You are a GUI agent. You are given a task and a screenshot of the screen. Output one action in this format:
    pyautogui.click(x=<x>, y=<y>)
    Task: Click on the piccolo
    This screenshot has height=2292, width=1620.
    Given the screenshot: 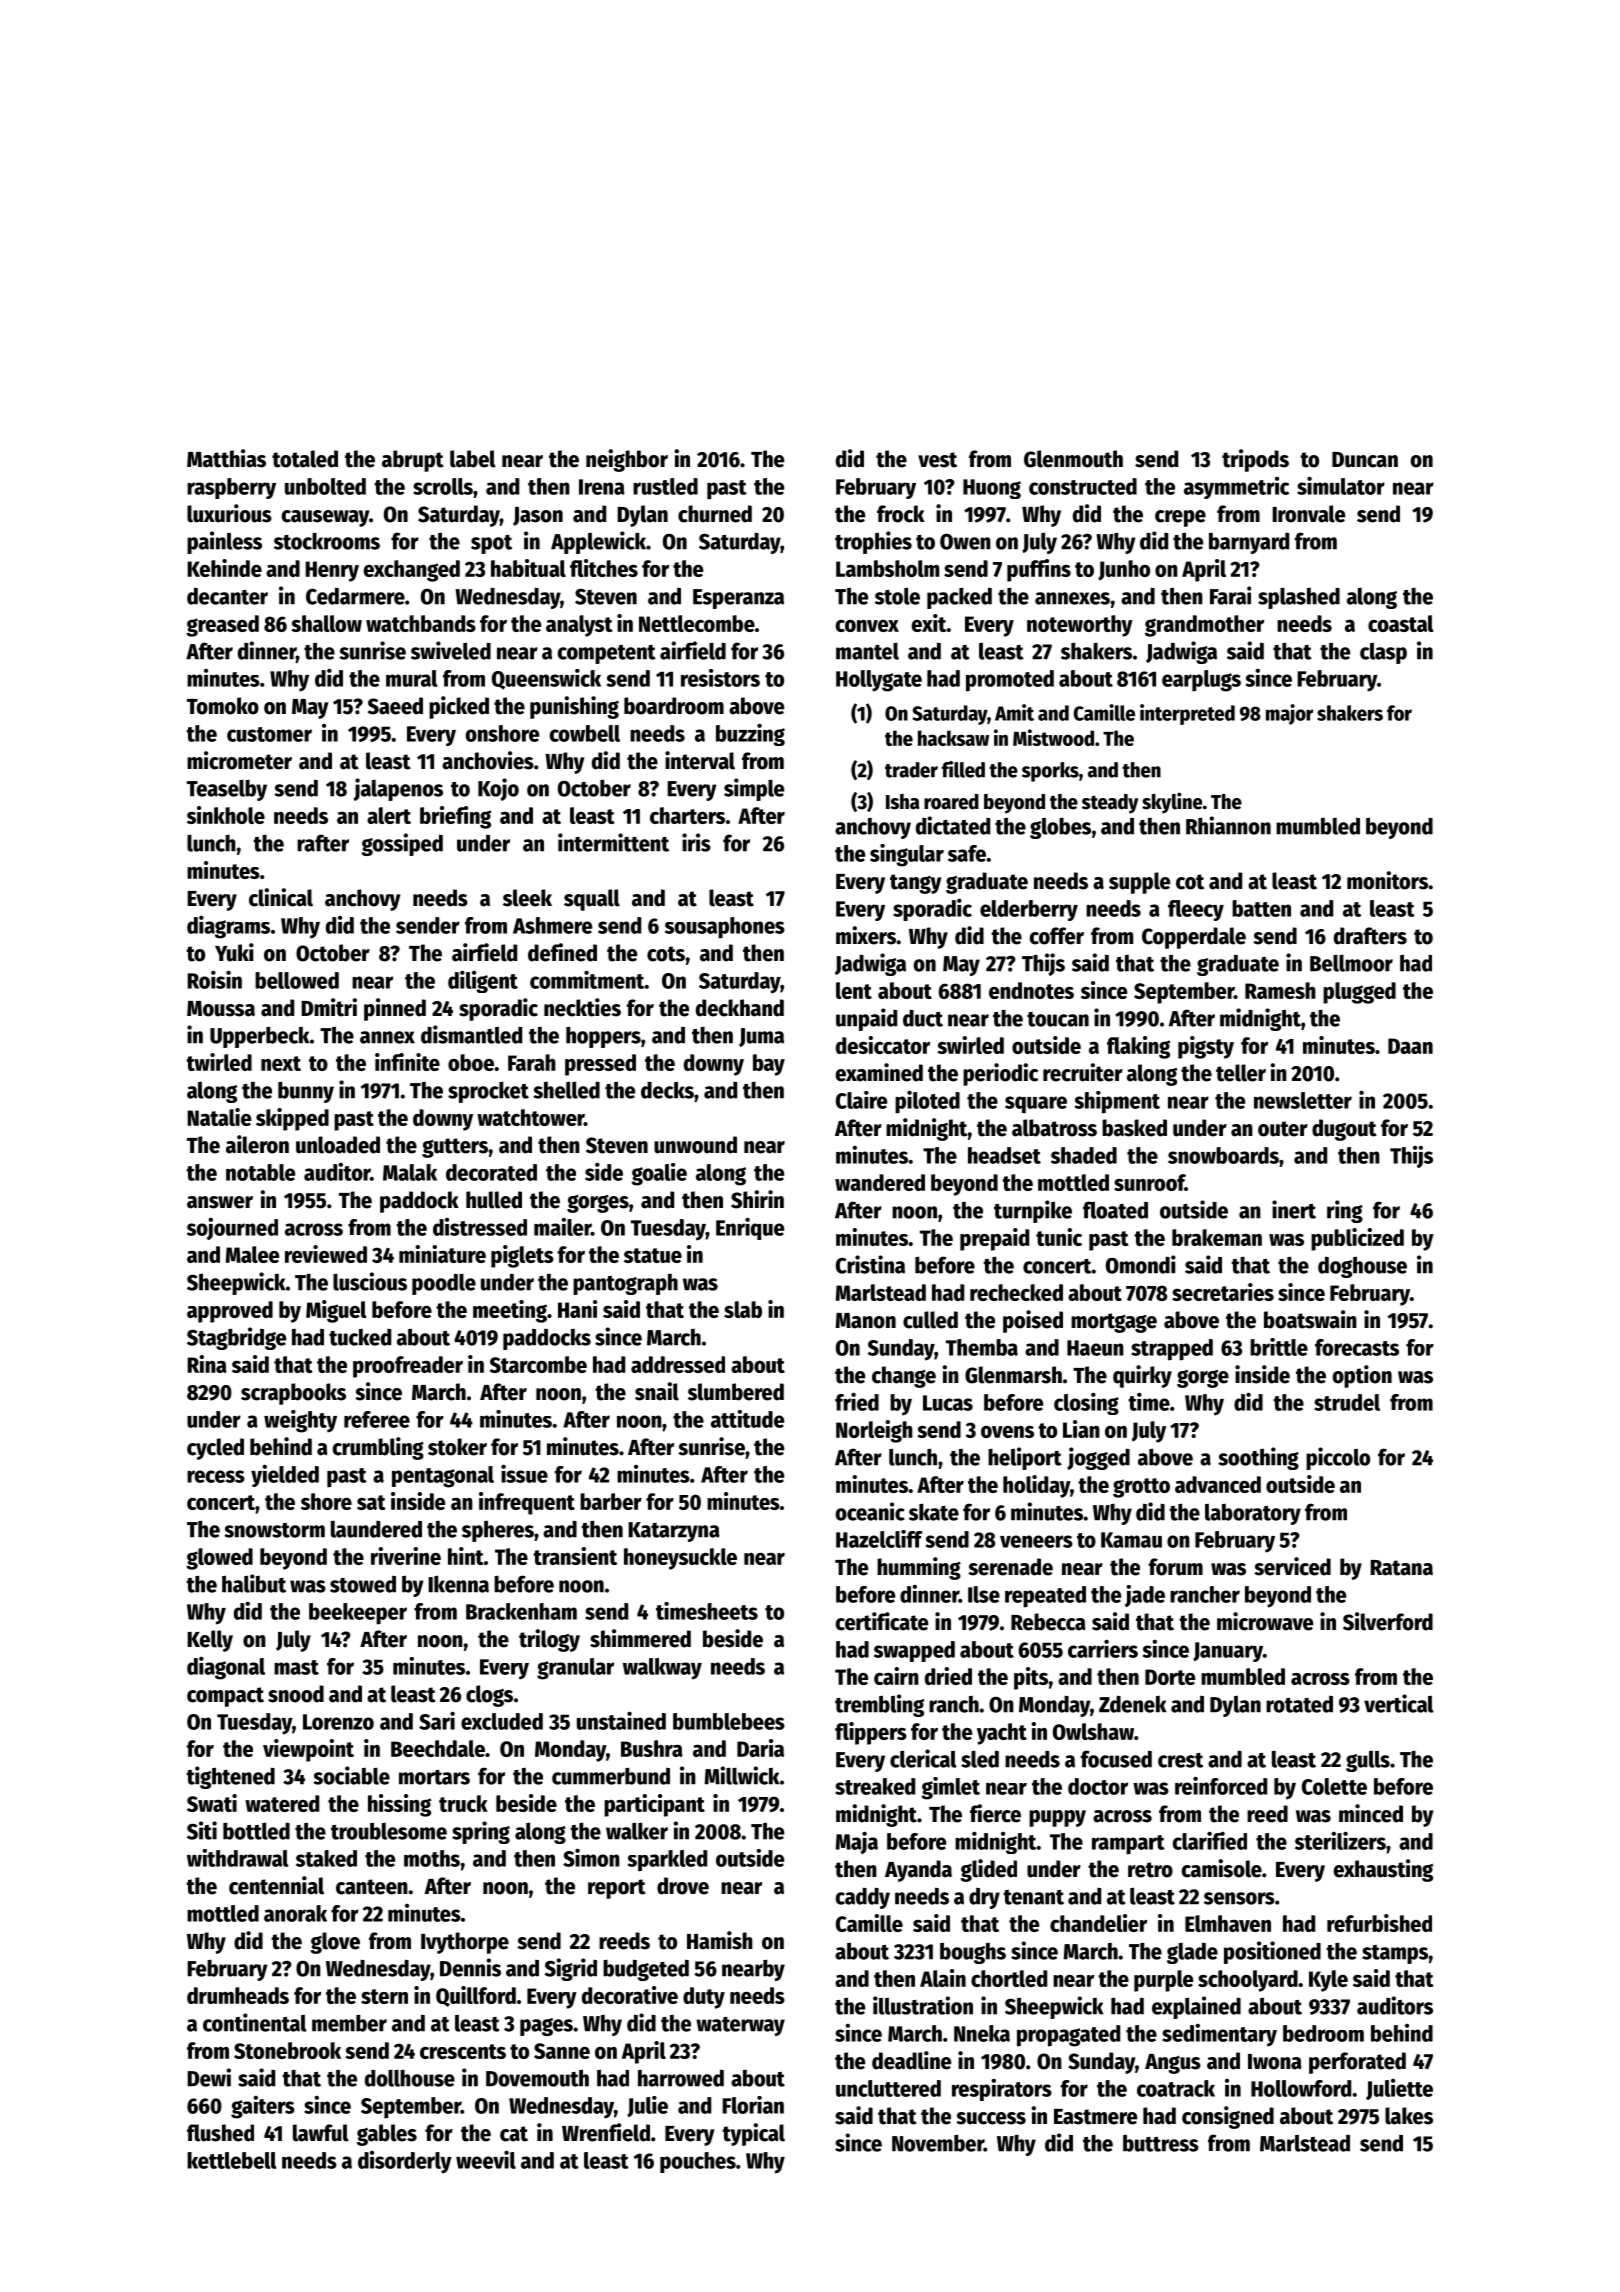 What is the action you would take?
    pyautogui.click(x=1338, y=1458)
